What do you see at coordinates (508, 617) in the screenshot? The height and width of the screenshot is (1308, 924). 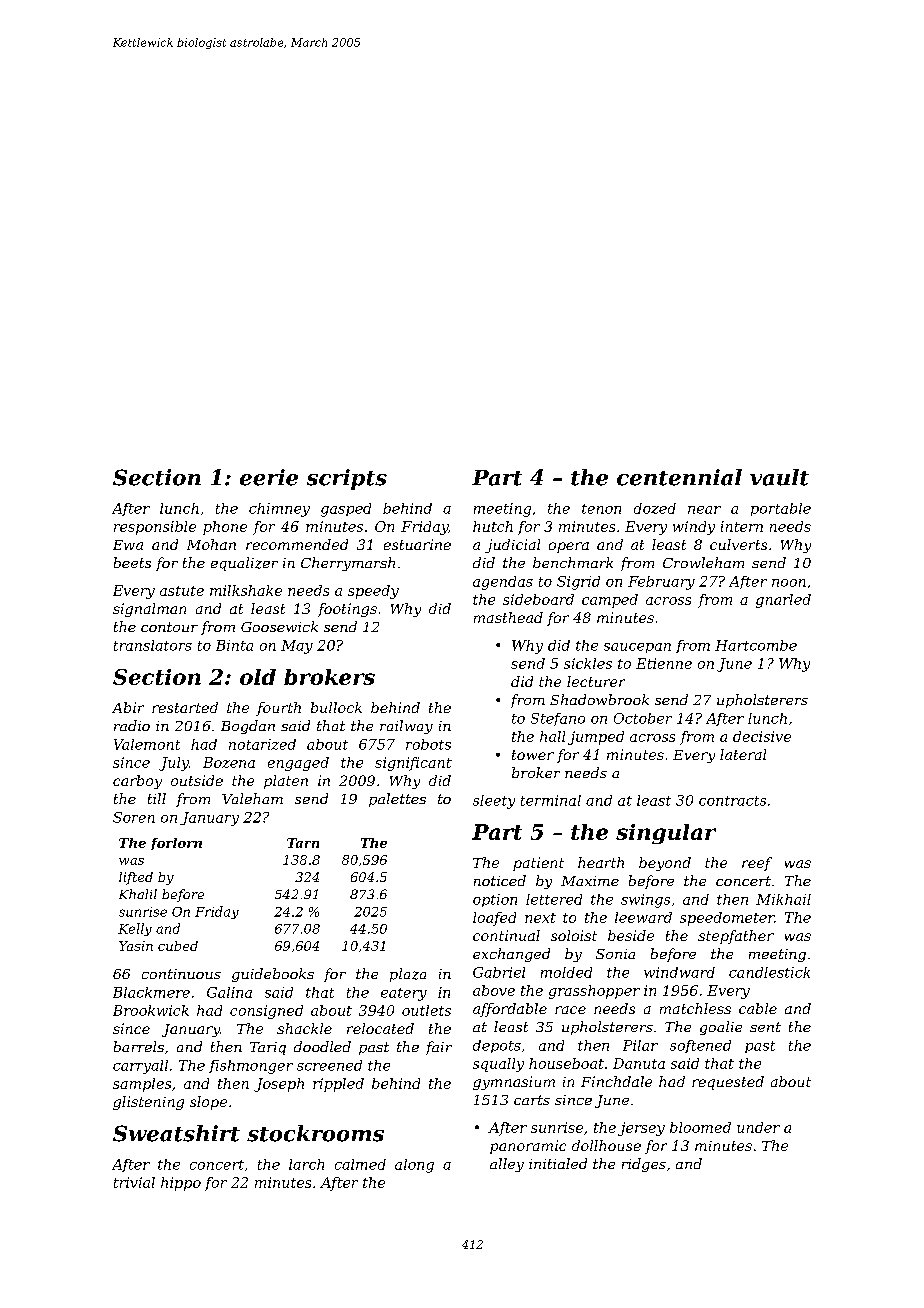 I see `masthead` at bounding box center [508, 617].
